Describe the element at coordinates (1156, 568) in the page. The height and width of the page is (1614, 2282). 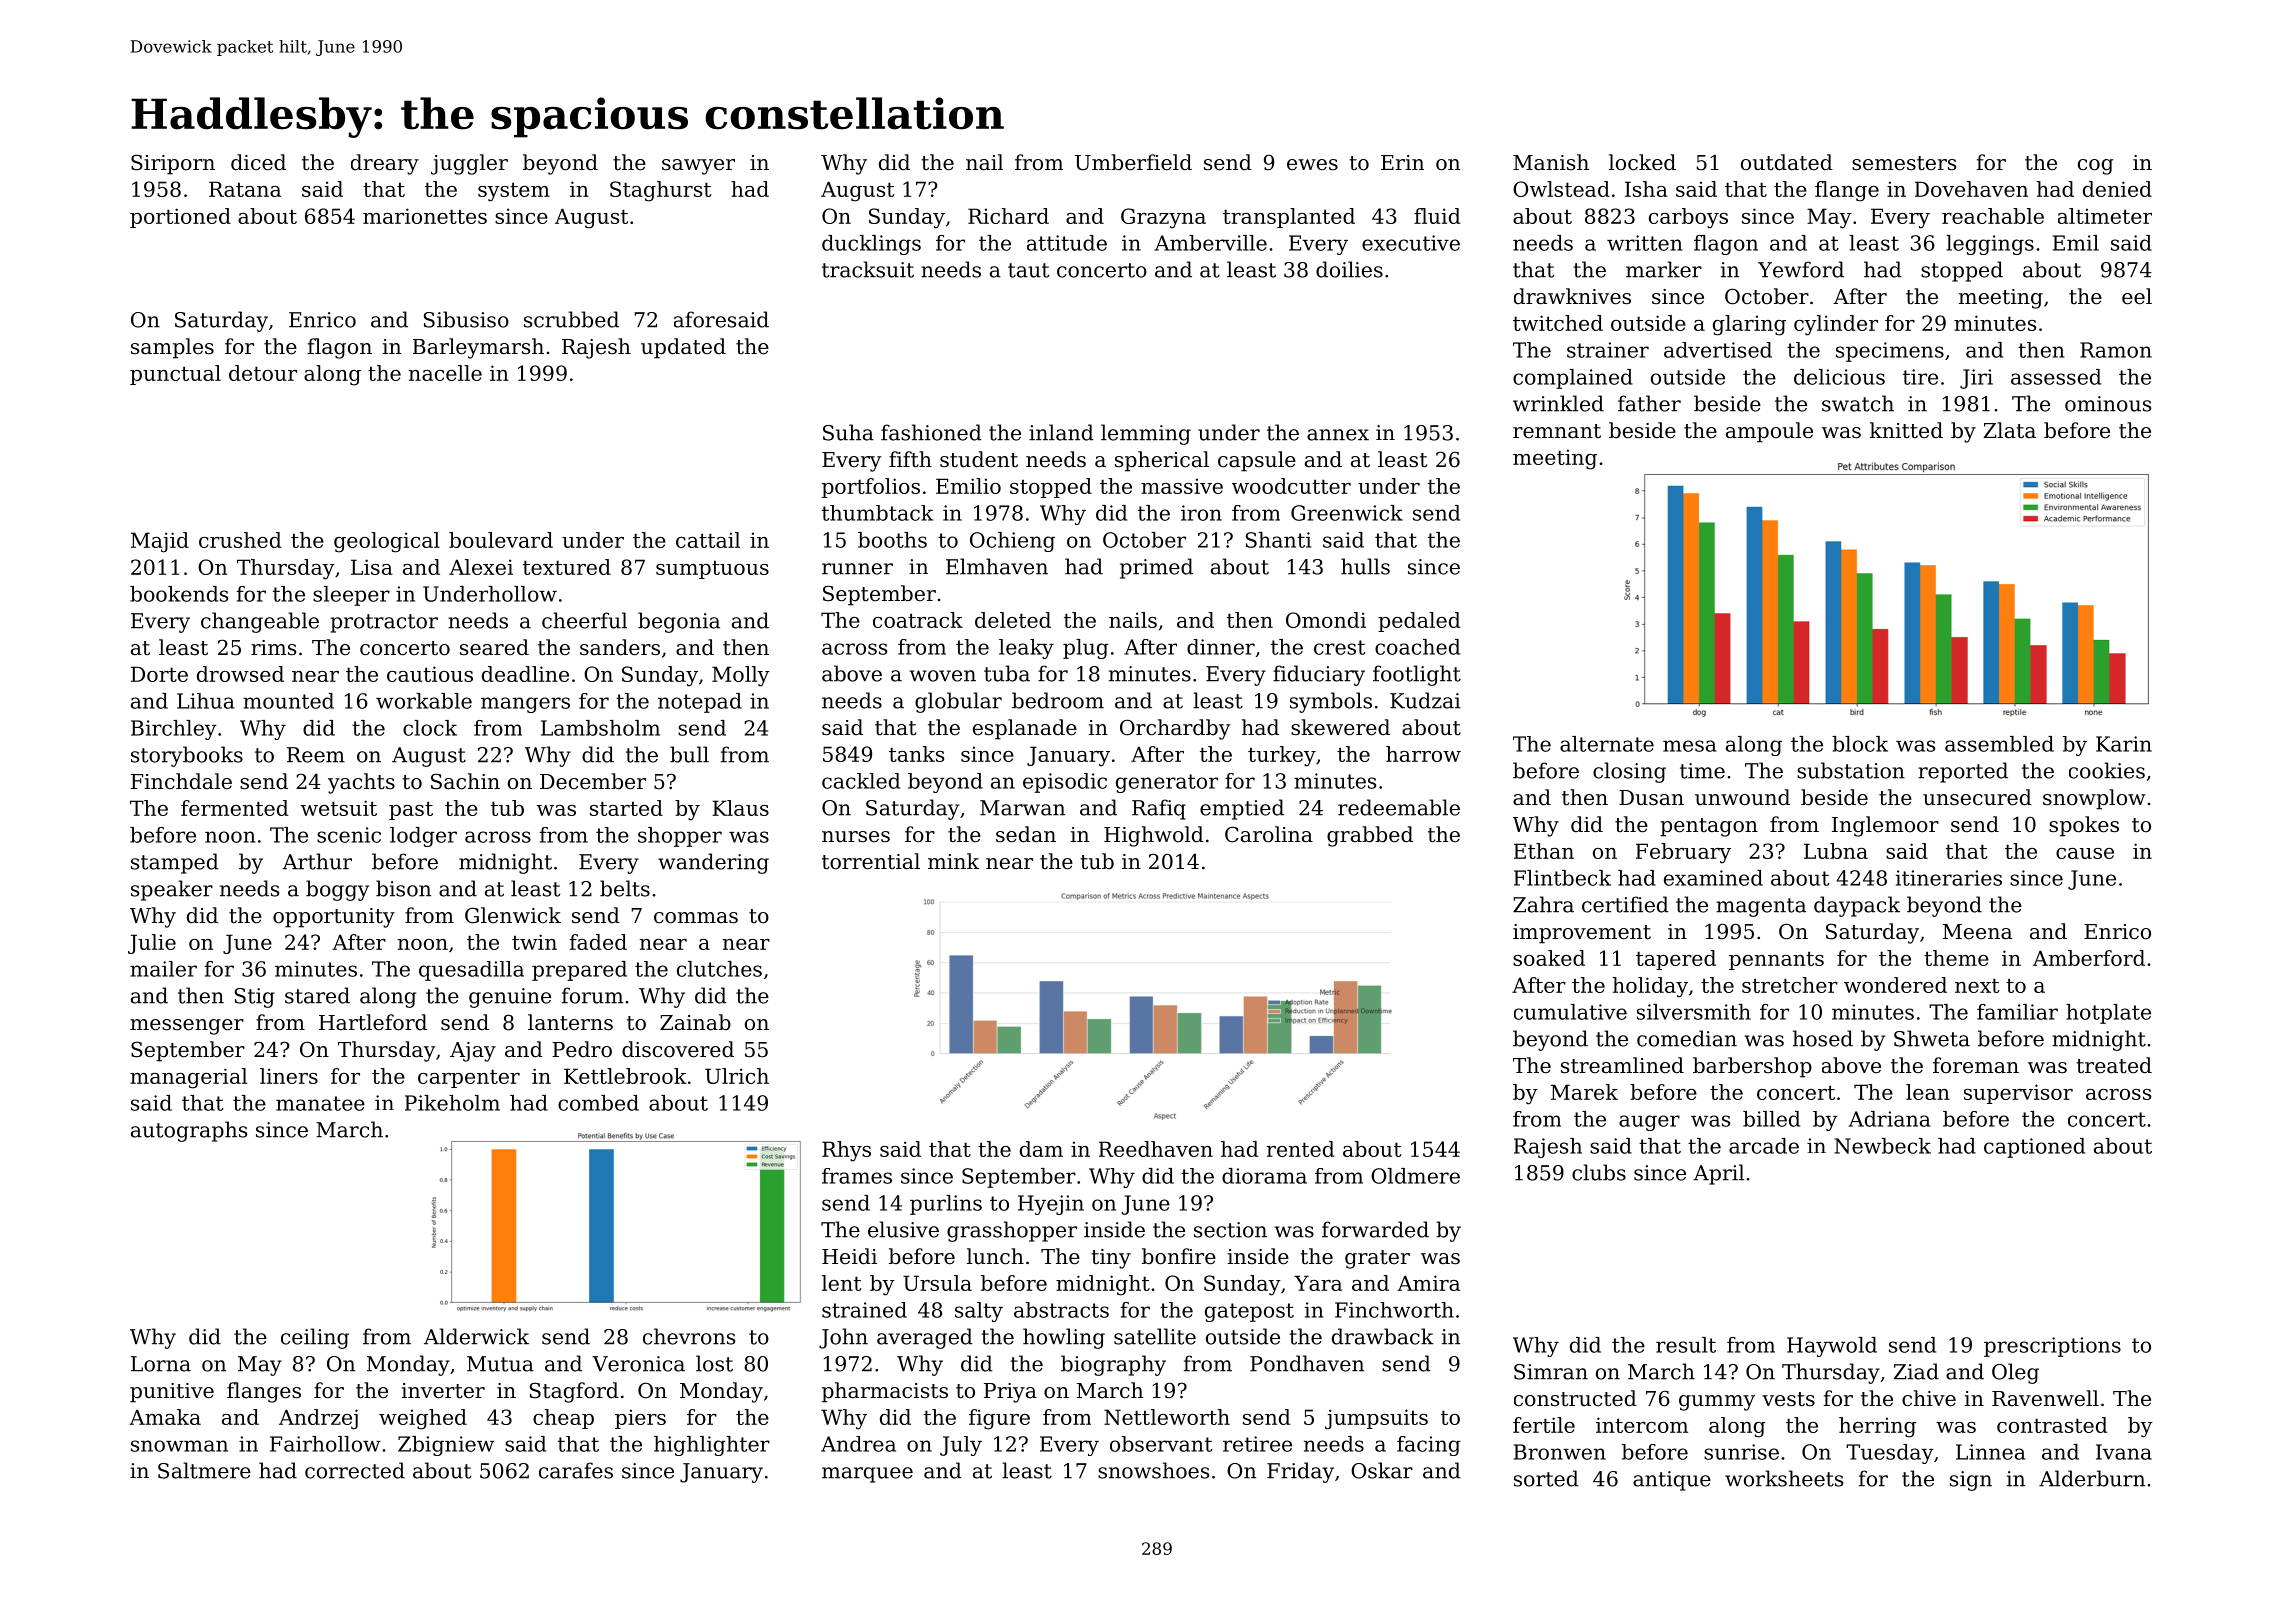
I see `primed` at that location.
